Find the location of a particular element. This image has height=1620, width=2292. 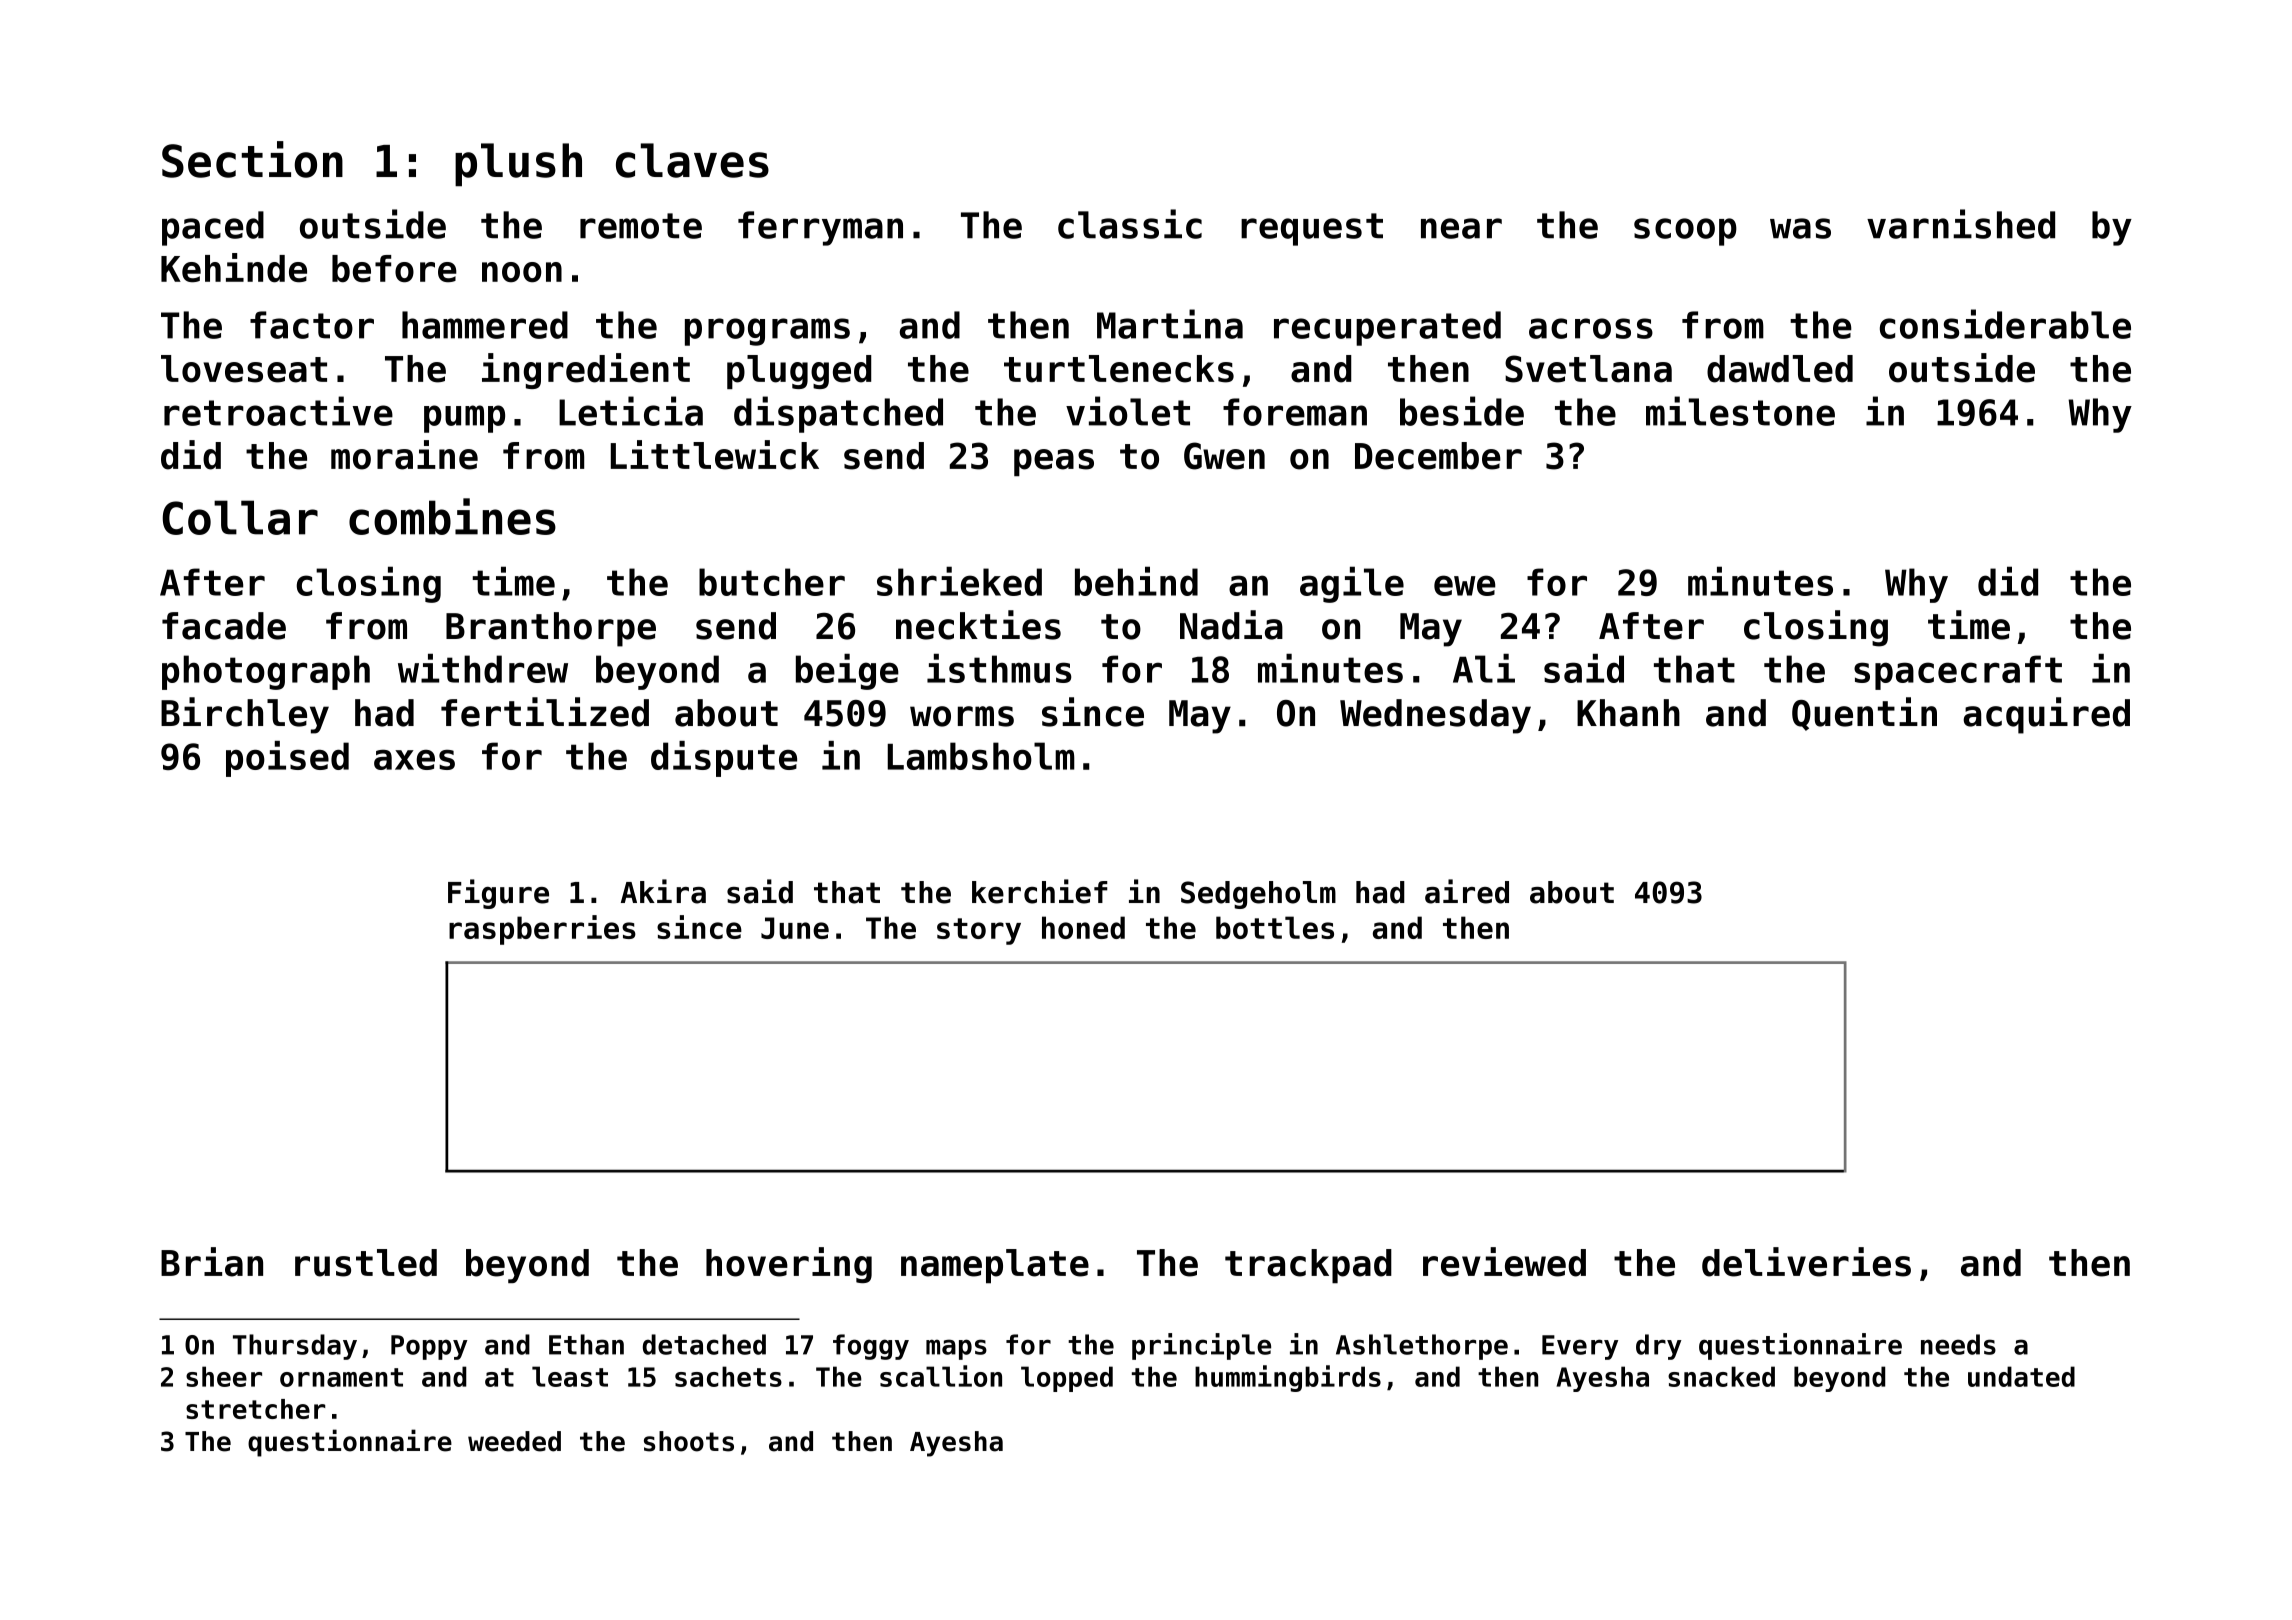

nameplate is located at coordinates (995, 1266).
